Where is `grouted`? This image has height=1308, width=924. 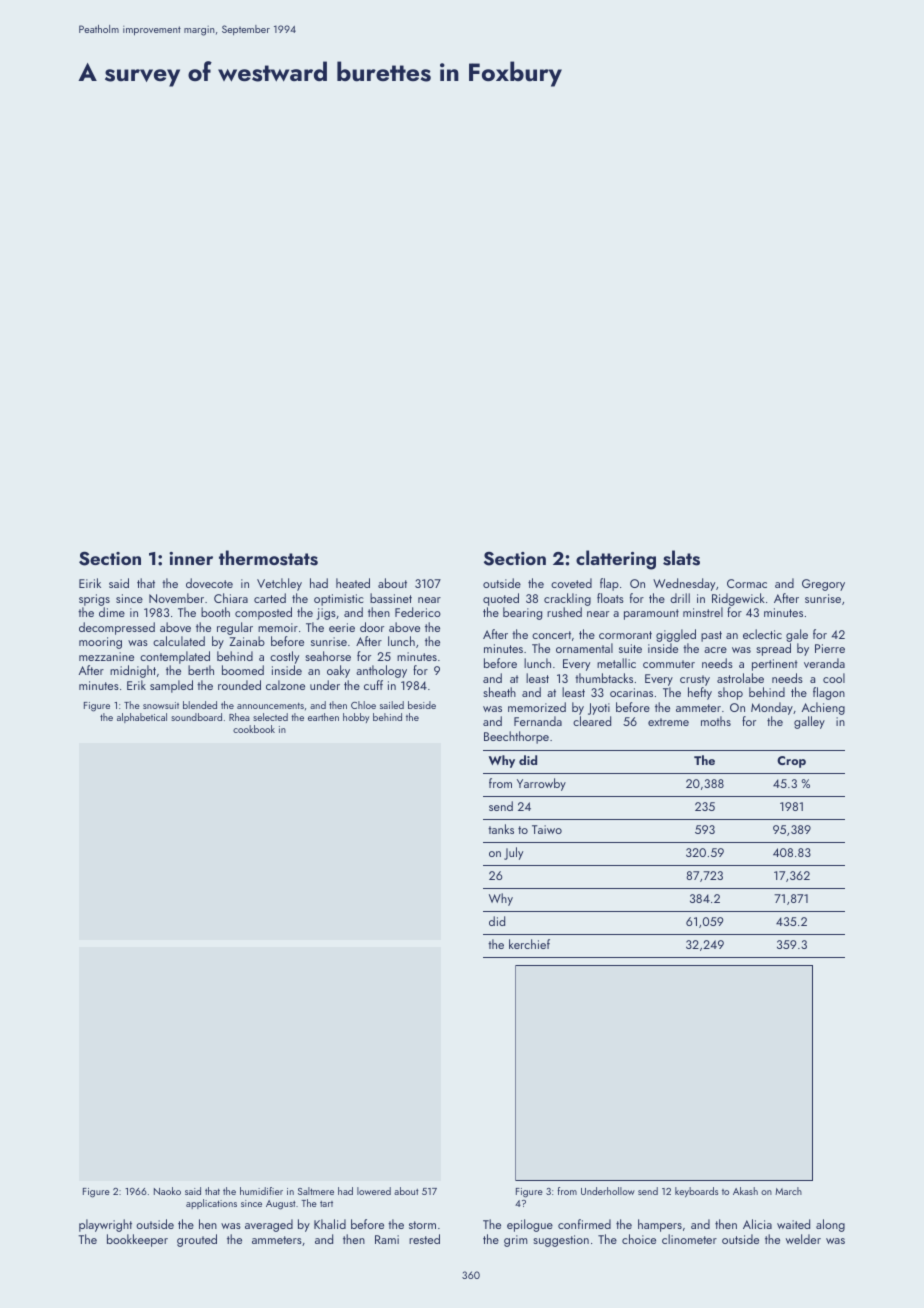 grouted is located at coordinates (197, 1240).
